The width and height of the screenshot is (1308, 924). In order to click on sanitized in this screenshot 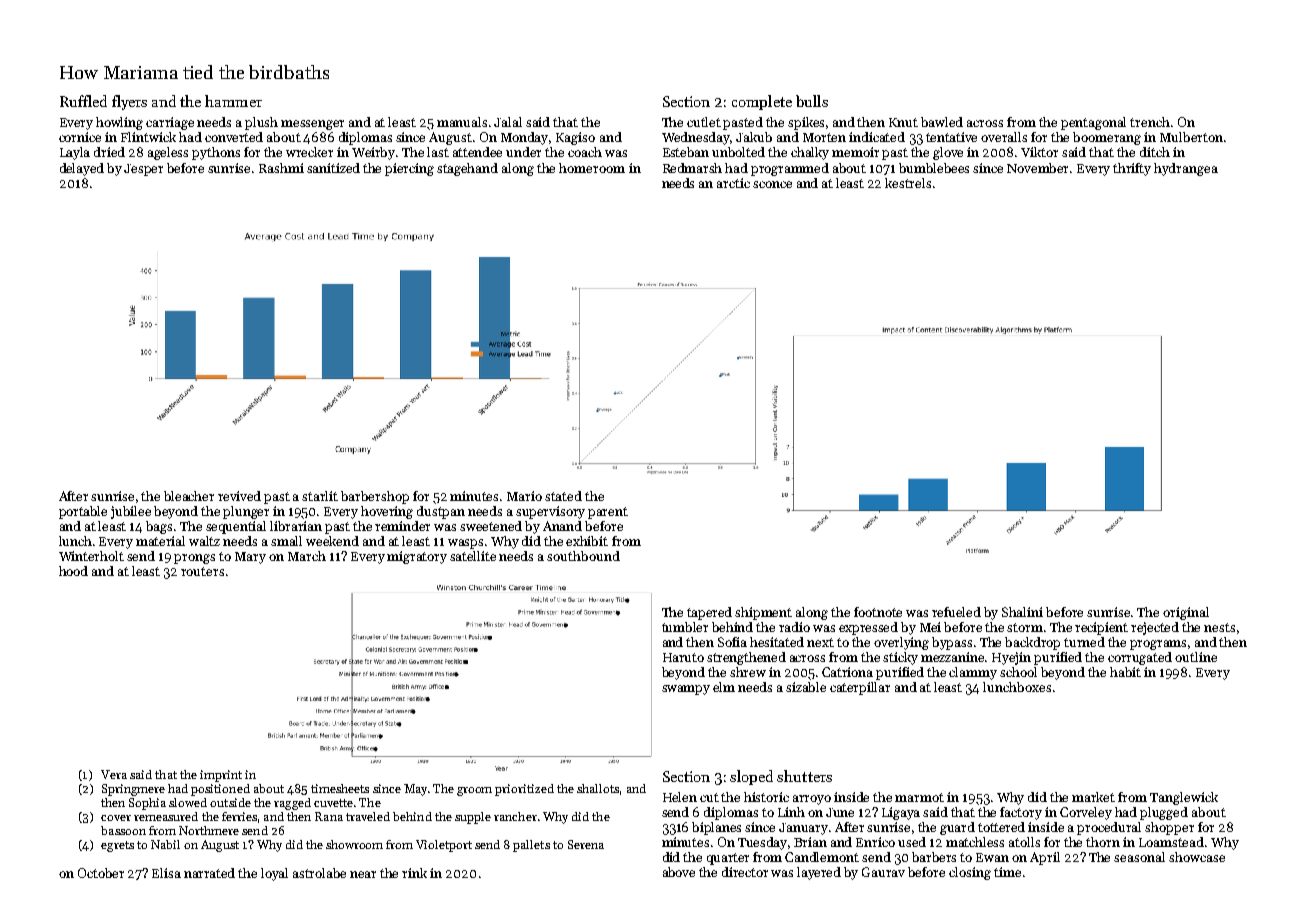, I will do `click(333, 168)`.
